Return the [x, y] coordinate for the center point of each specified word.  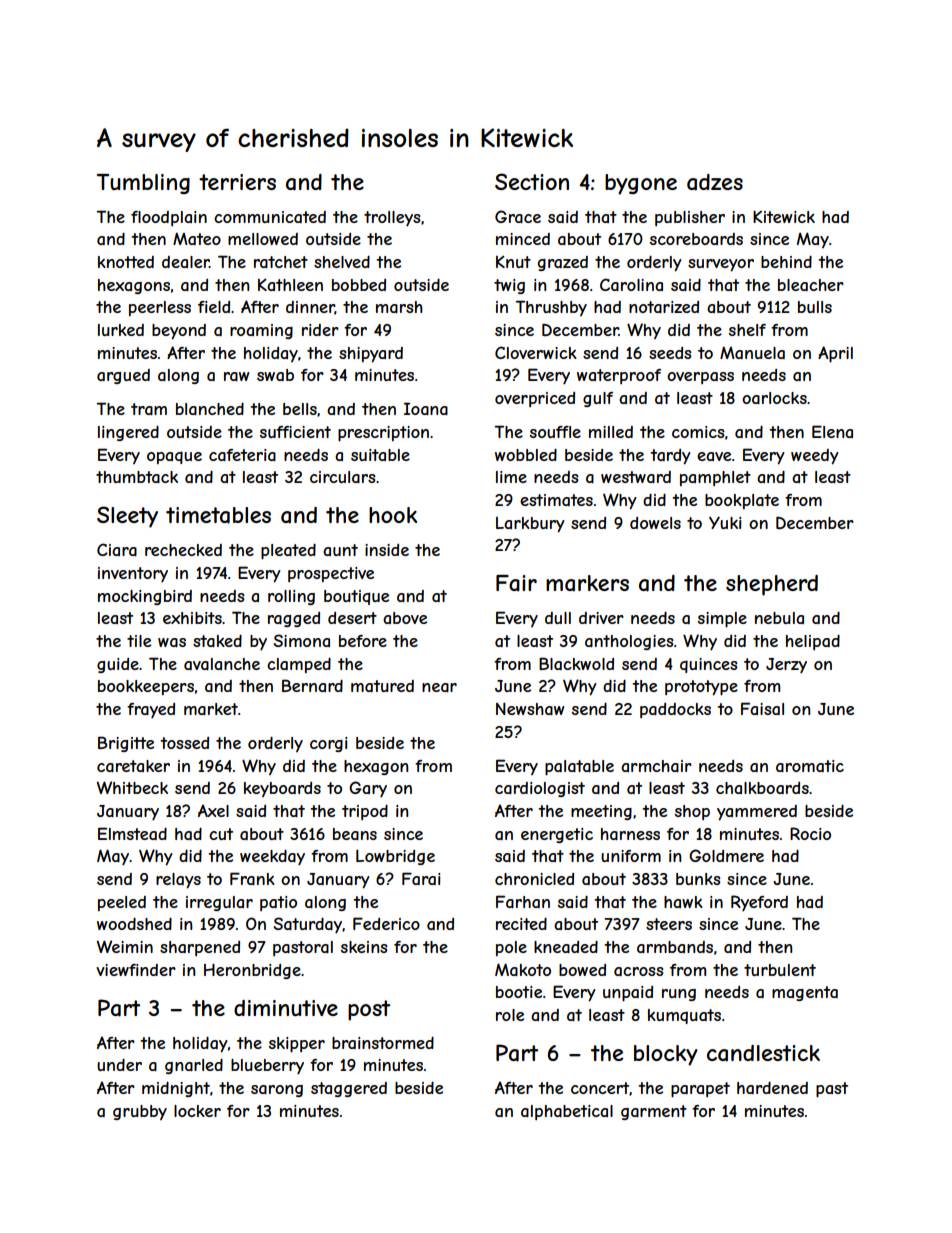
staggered [349, 1089]
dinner [310, 308]
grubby [140, 1112]
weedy [815, 457]
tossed [184, 743]
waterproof [619, 376]
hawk [683, 902]
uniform [631, 856]
